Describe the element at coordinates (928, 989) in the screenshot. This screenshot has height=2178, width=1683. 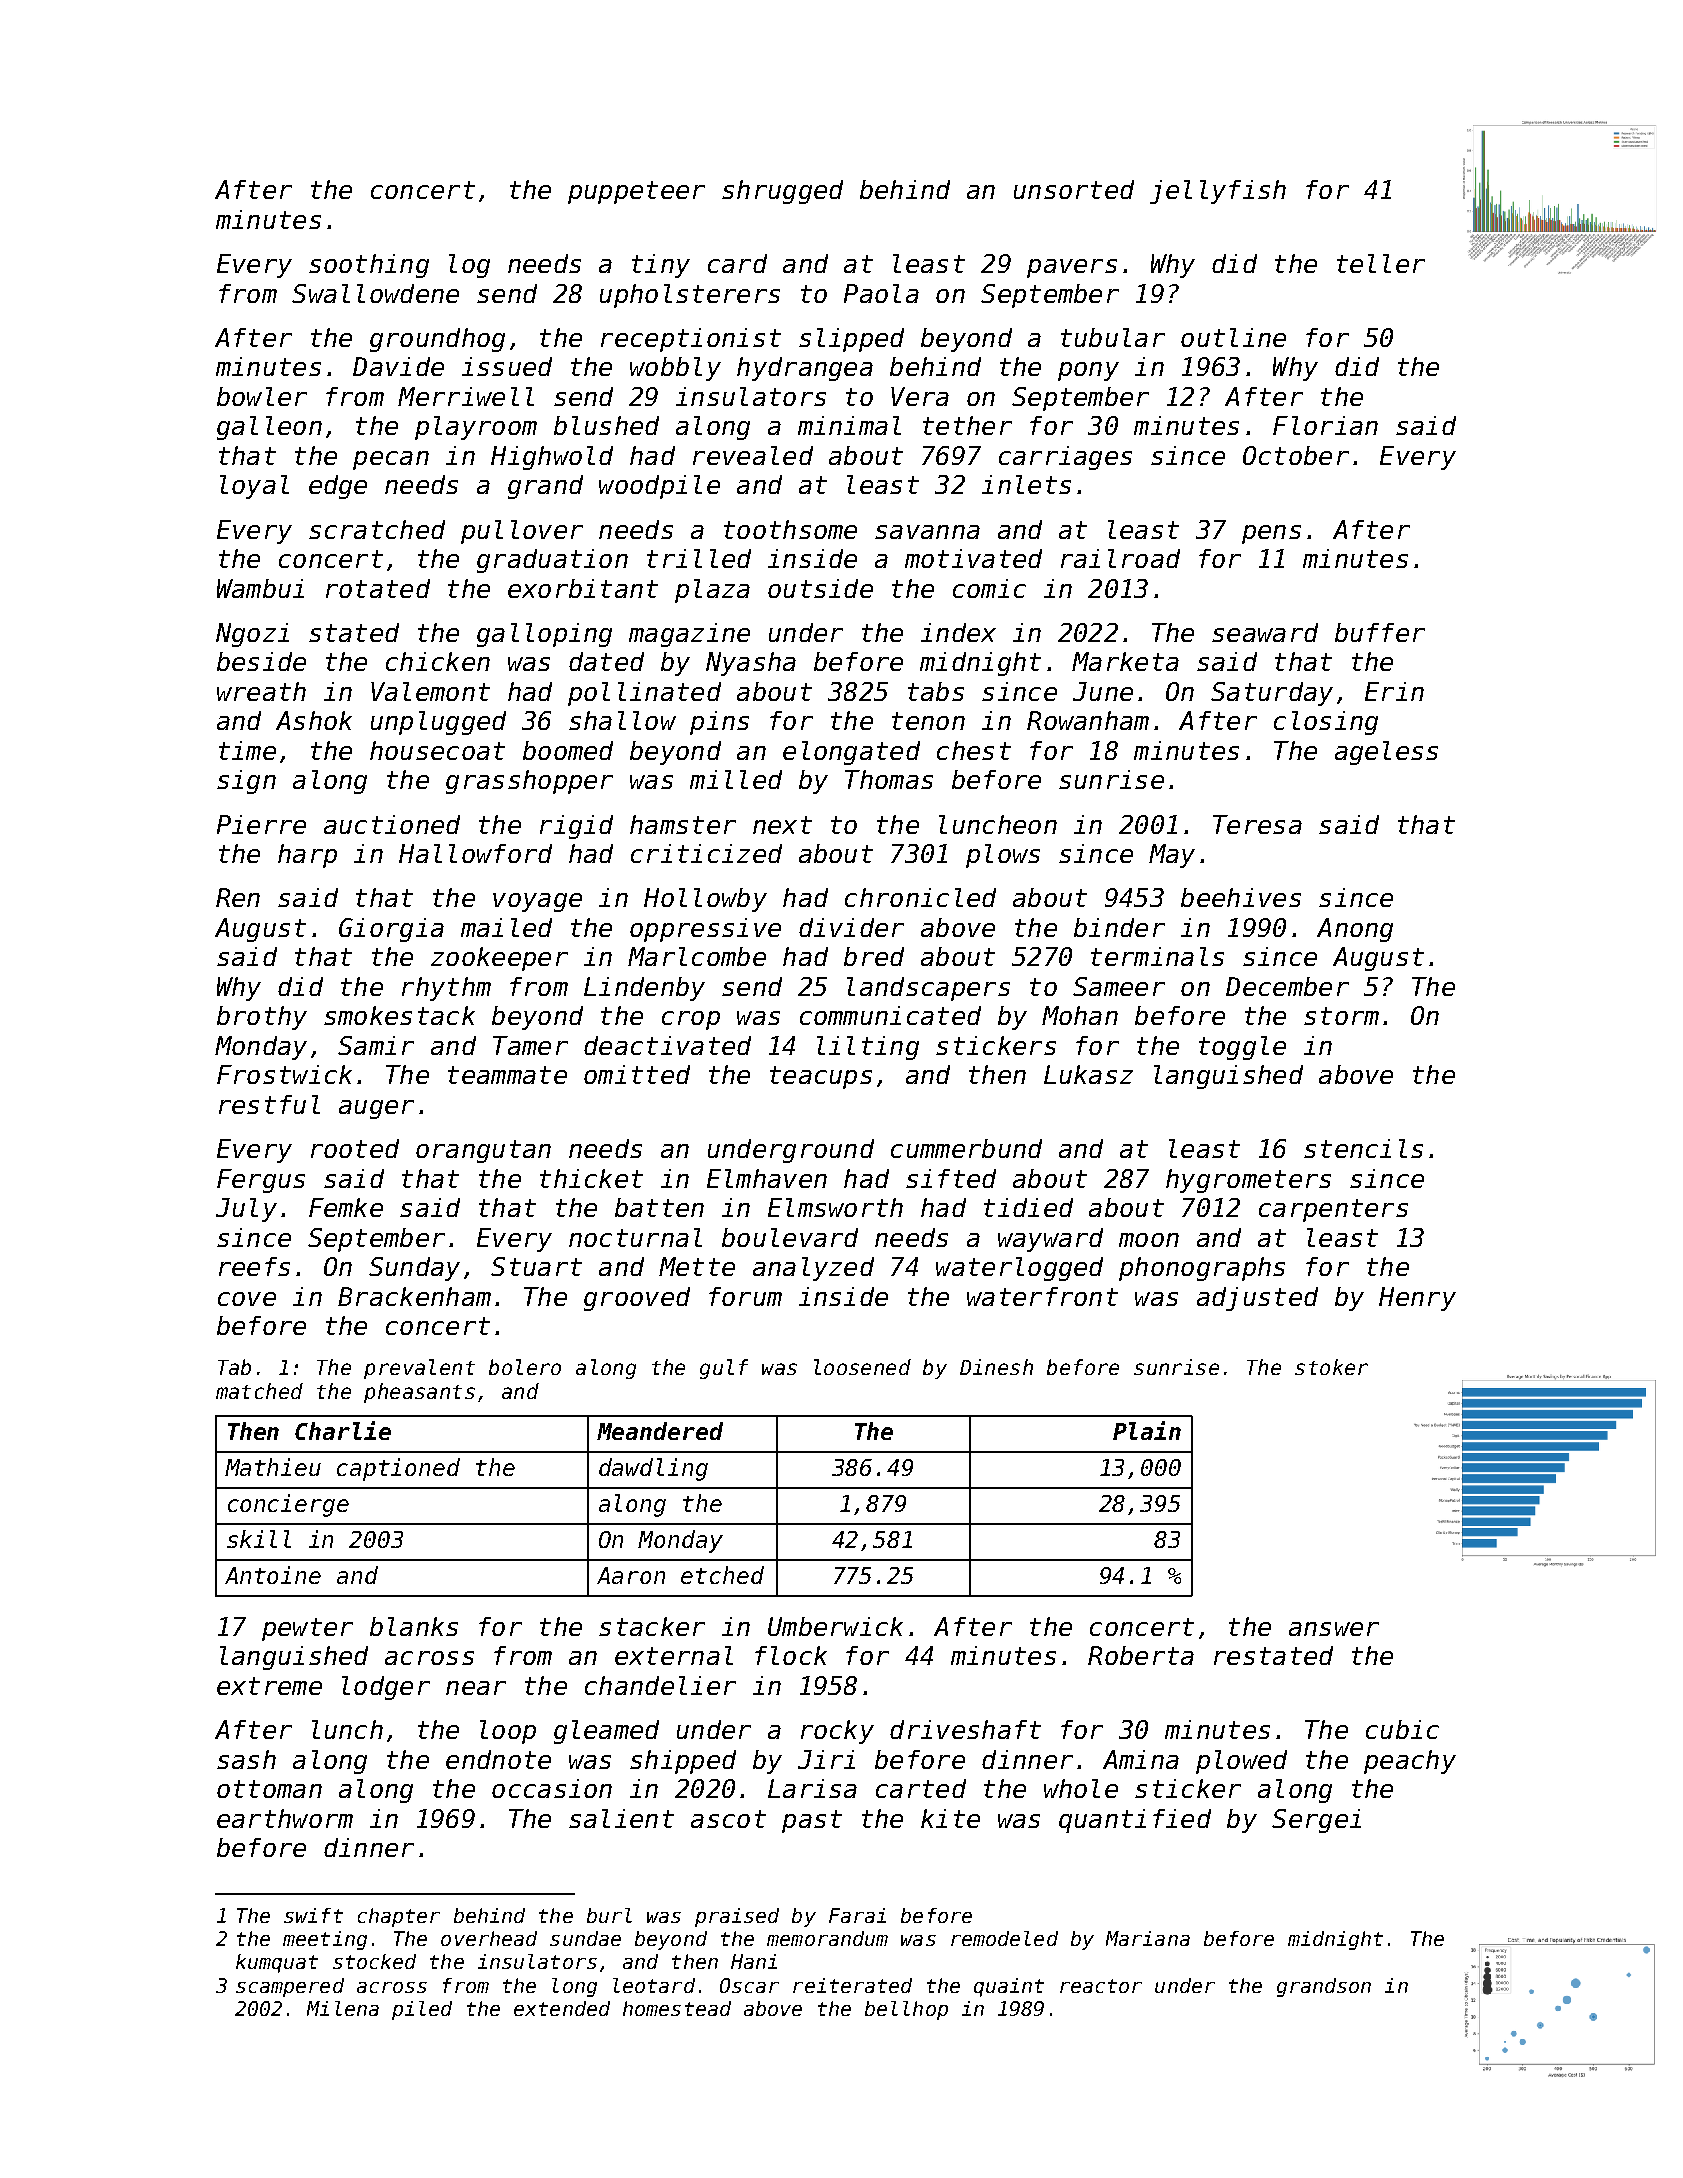
I see `landscapers` at that location.
